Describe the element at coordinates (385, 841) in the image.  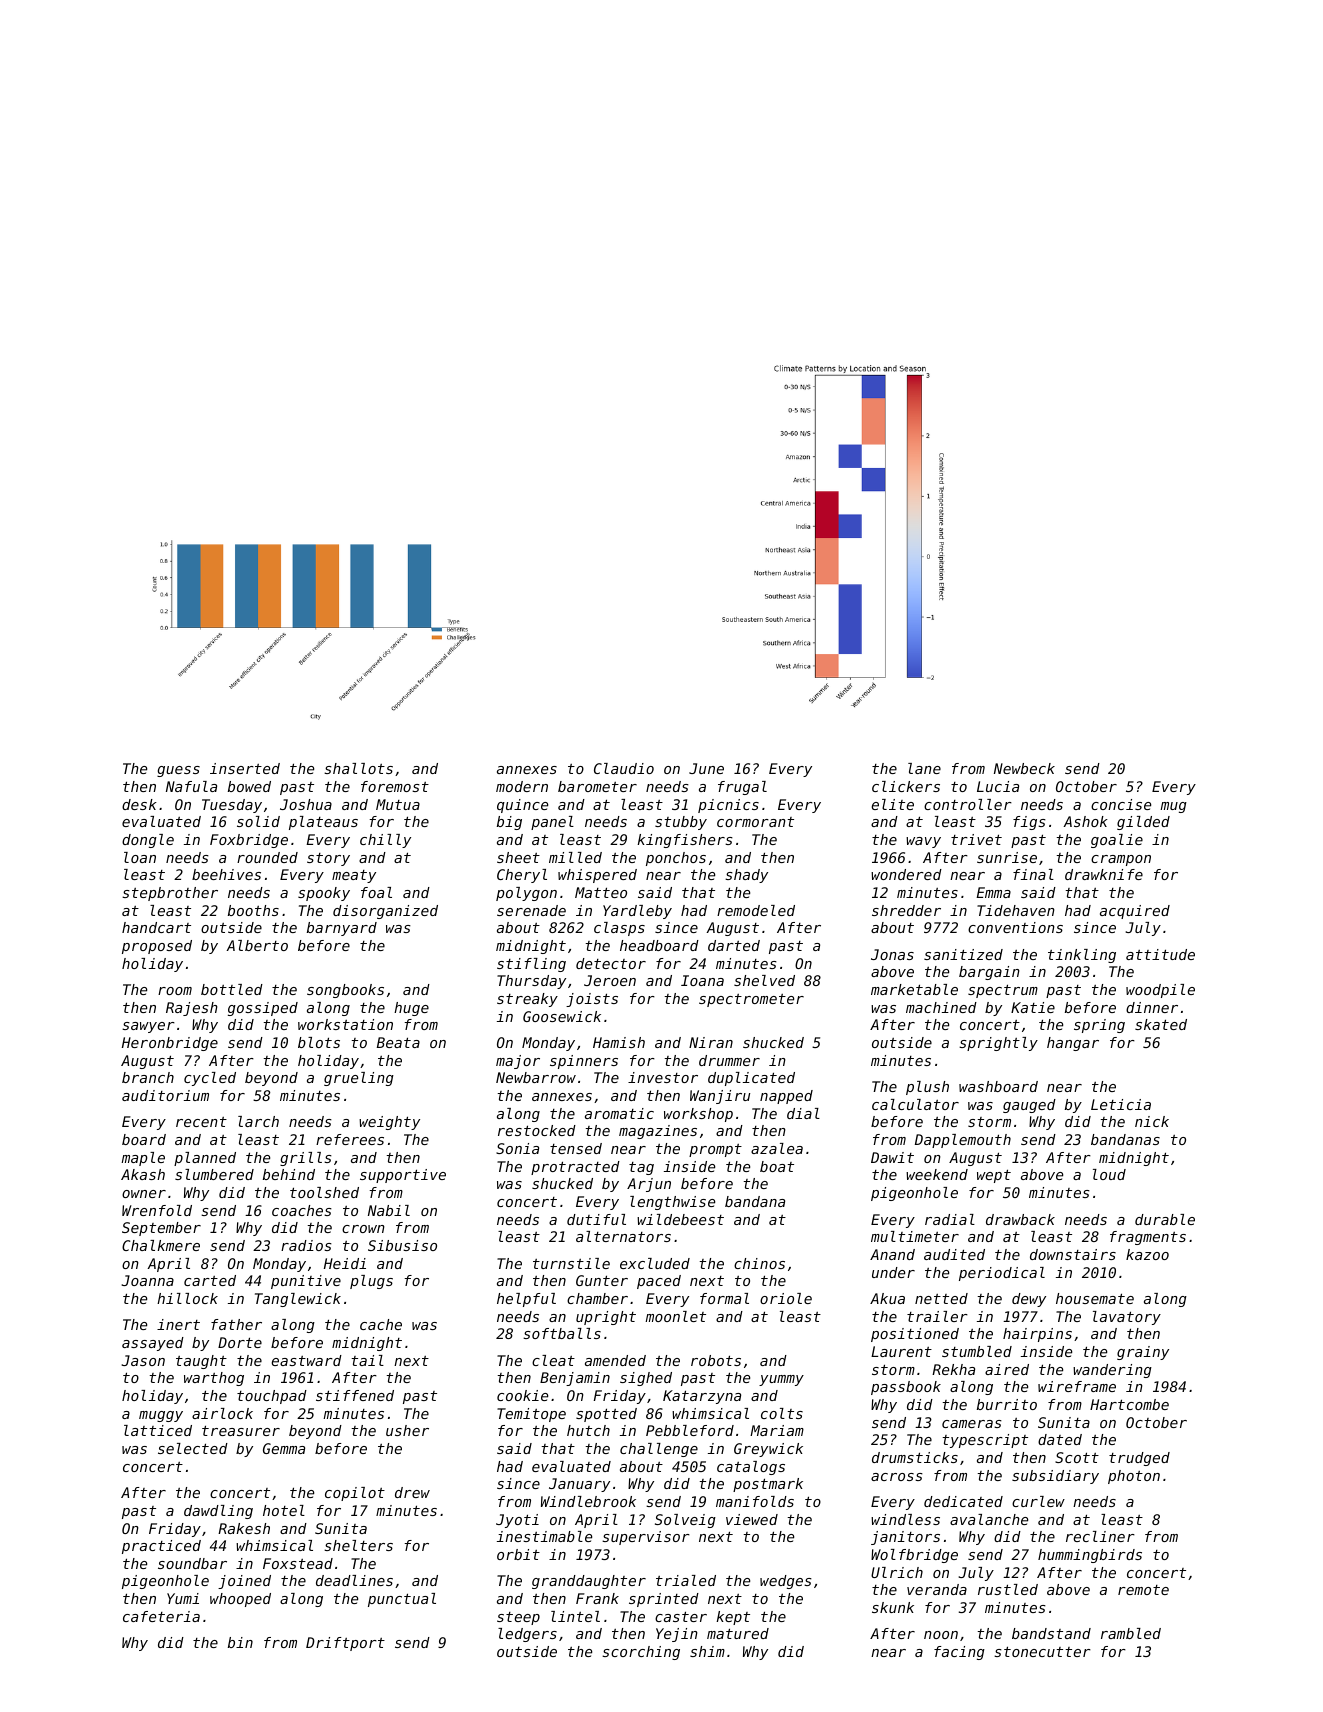
I see `chilly` at that location.
